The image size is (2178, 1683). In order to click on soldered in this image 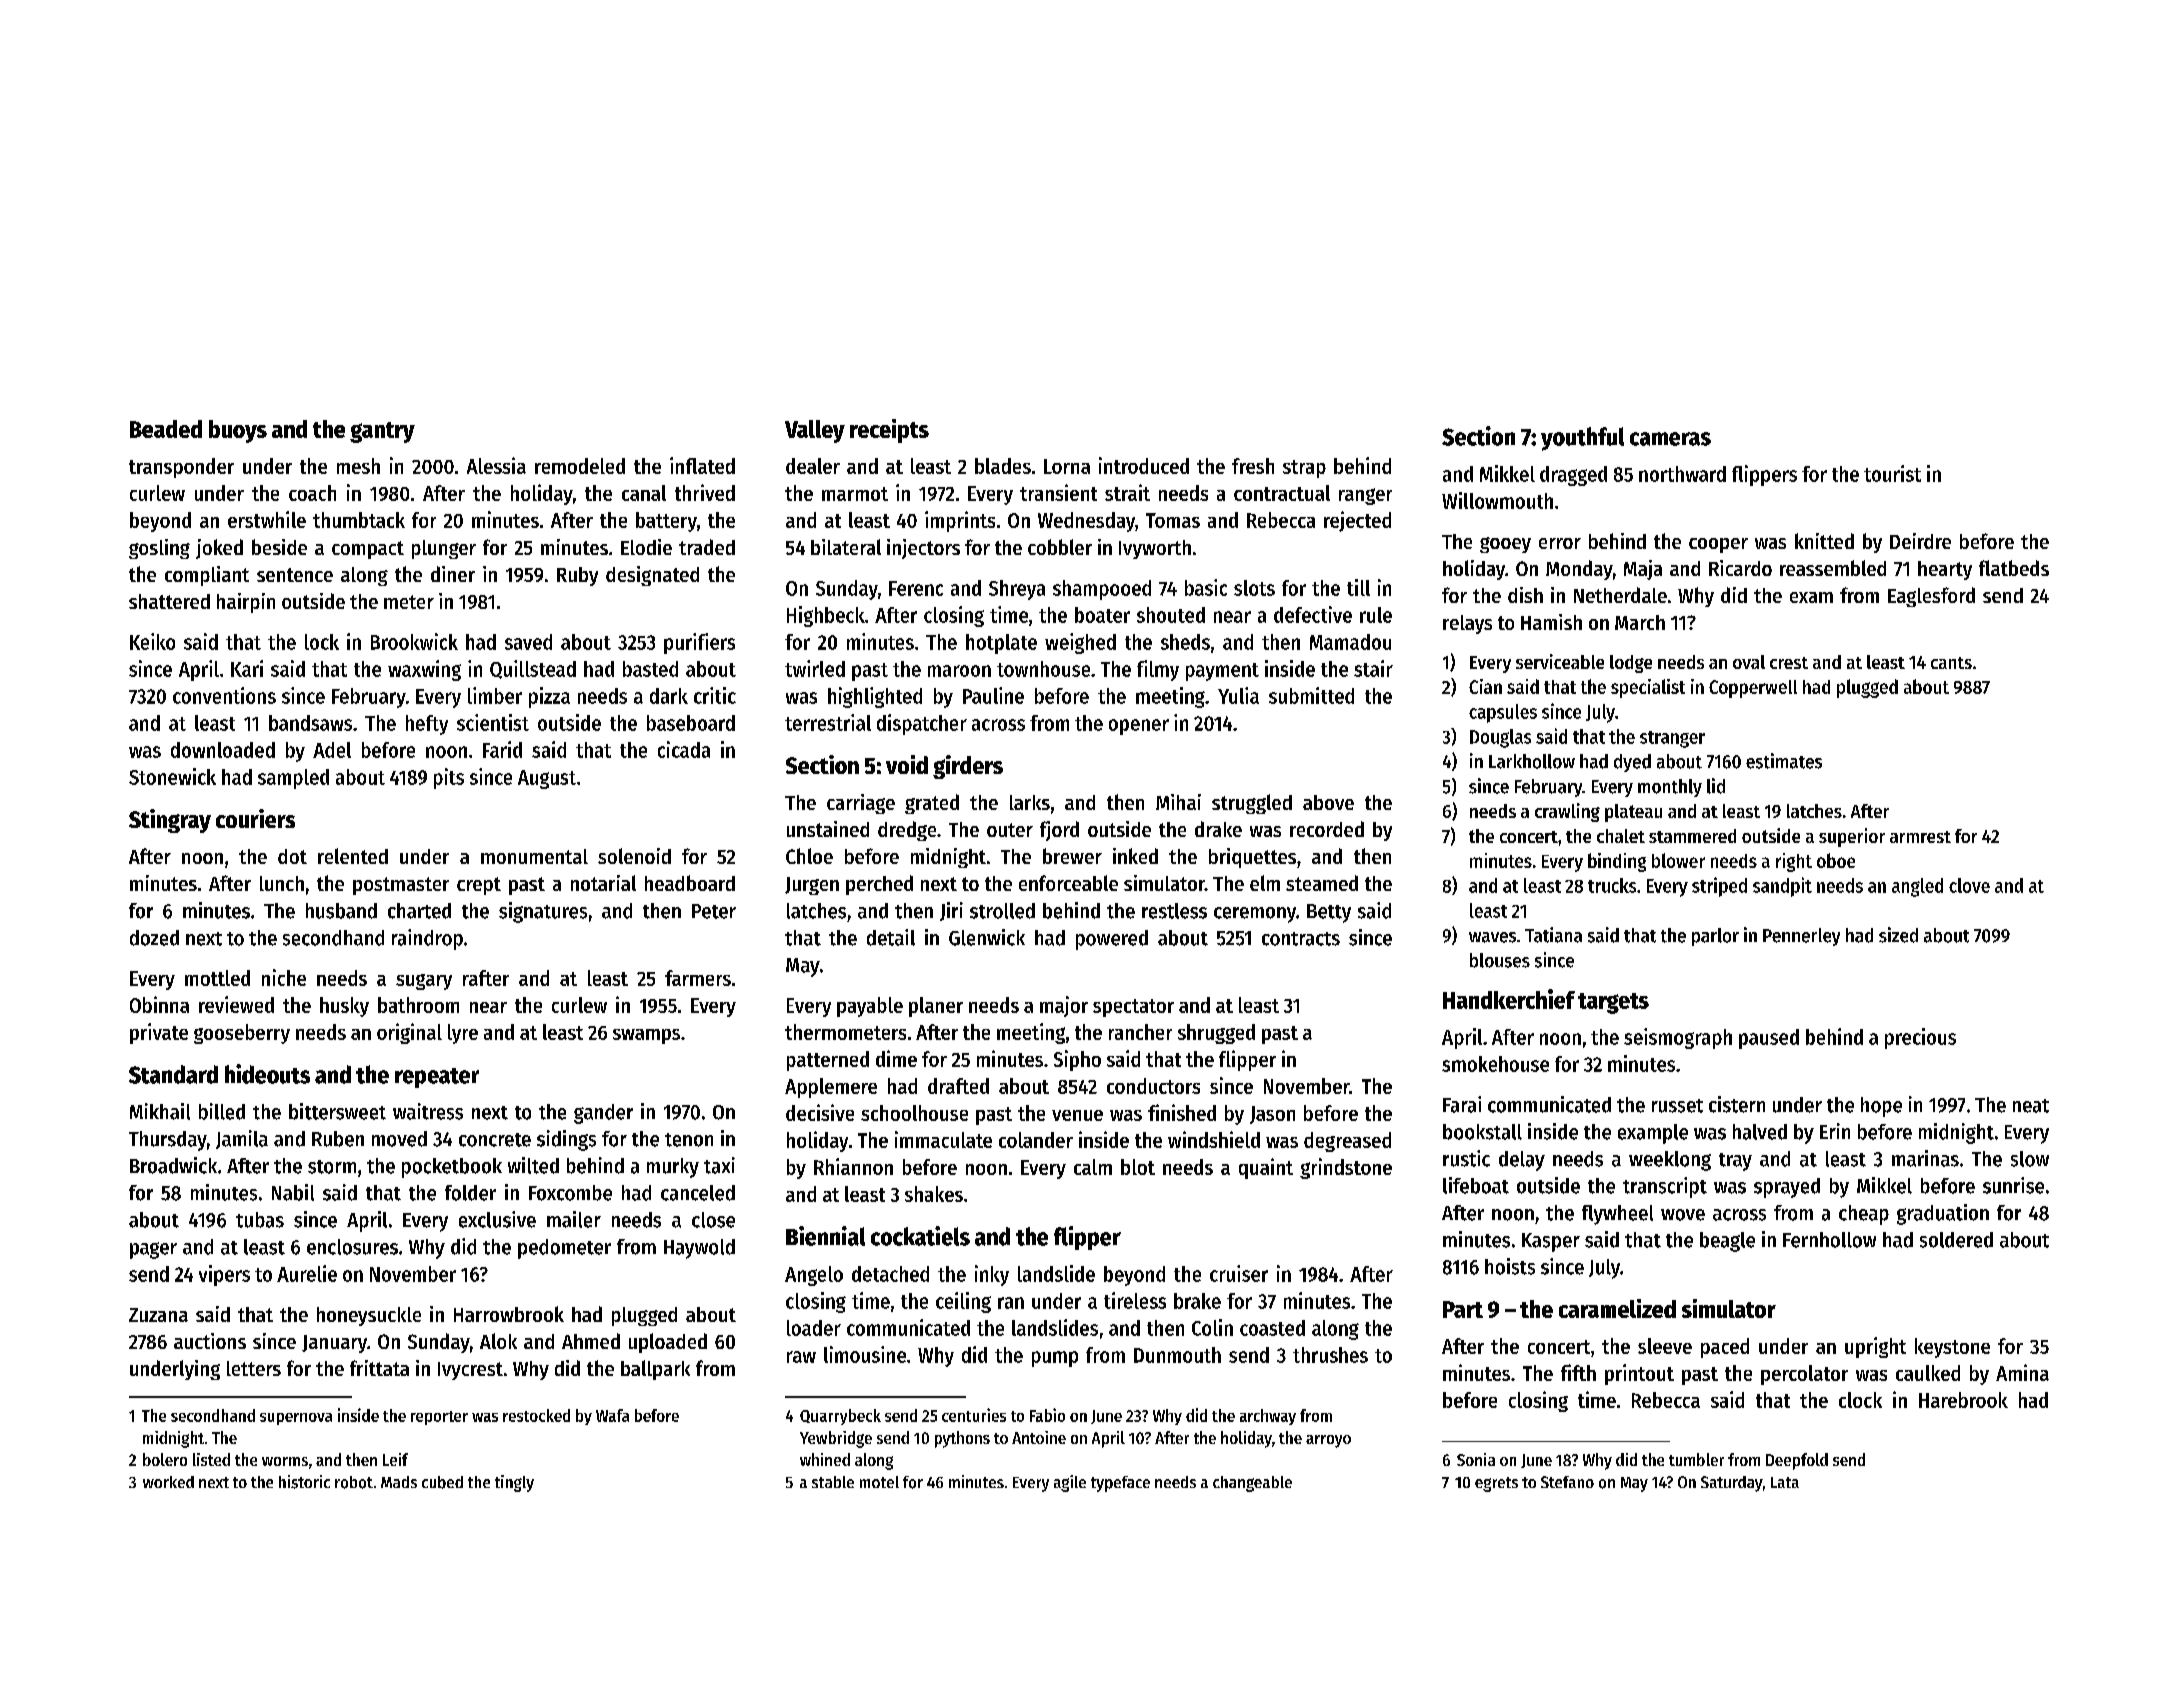, I will do `click(1956, 1240)`.
